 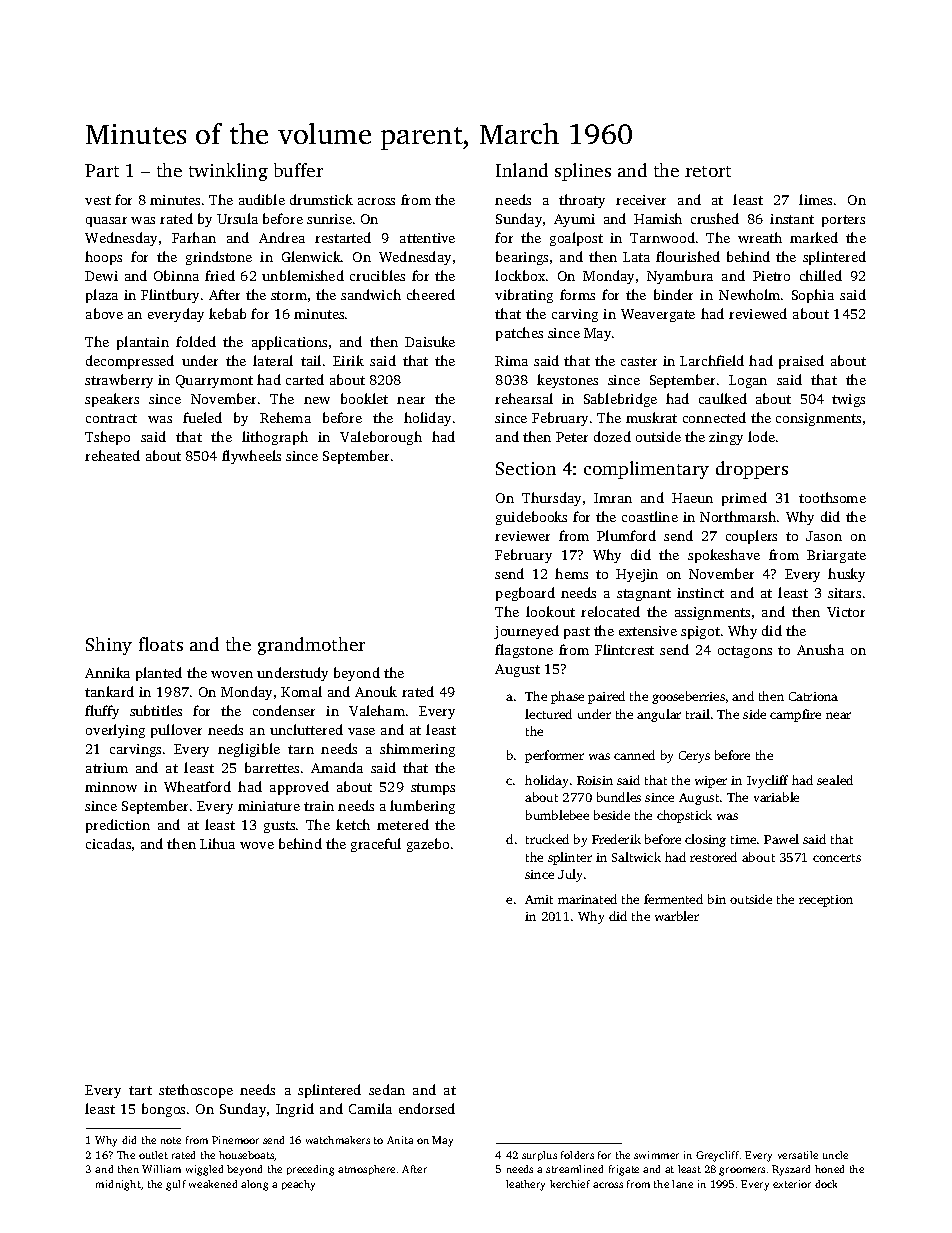 What do you see at coordinates (219, 258) in the screenshot?
I see `grindstone` at bounding box center [219, 258].
